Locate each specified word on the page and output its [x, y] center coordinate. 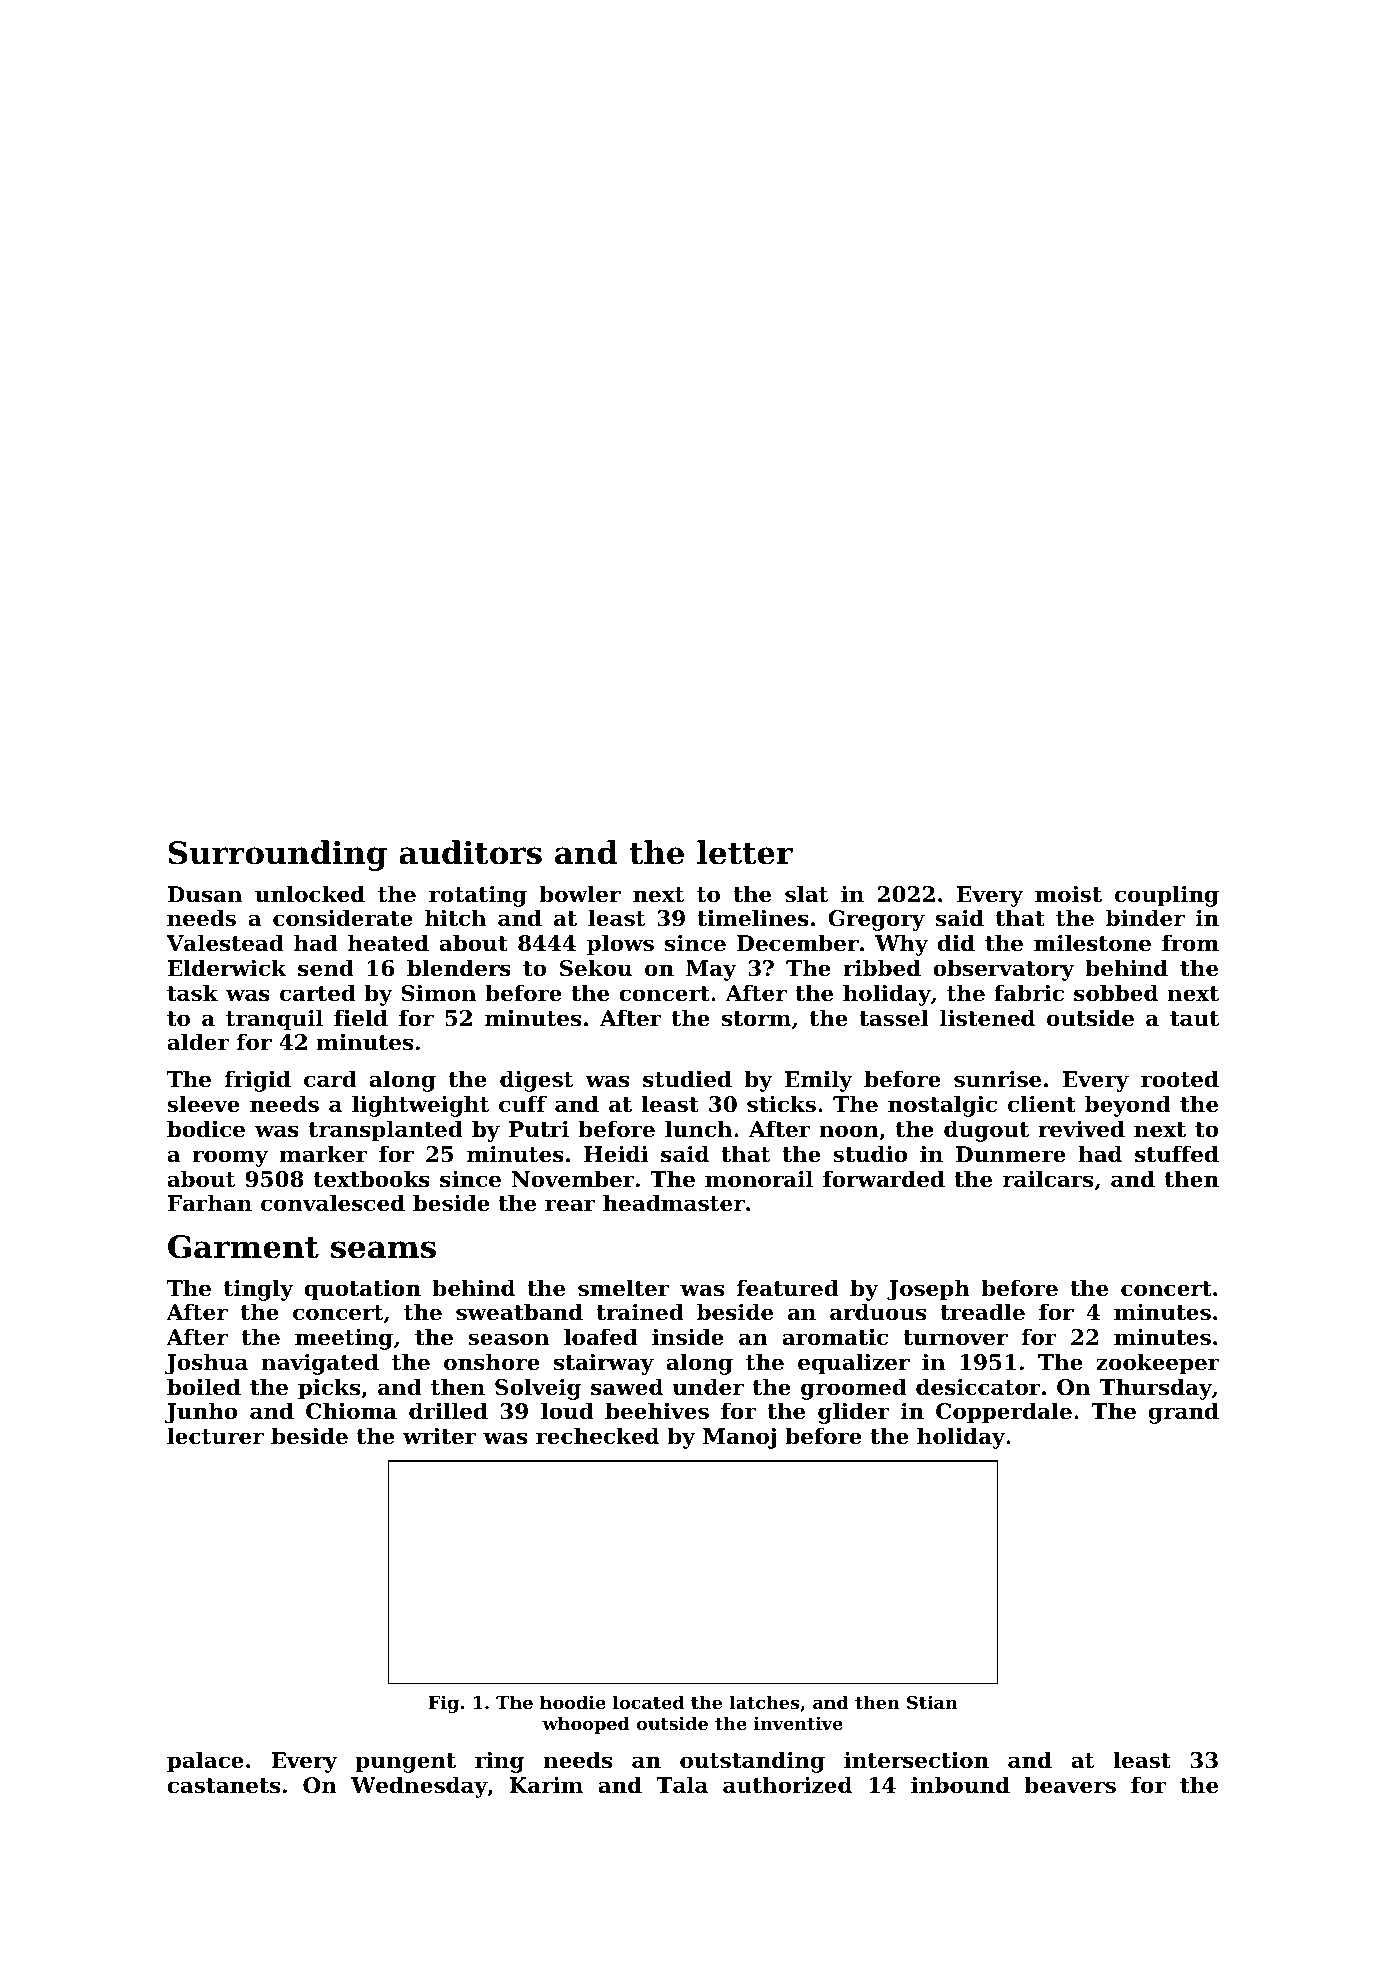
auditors [470, 852]
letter [745, 852]
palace [205, 1762]
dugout [986, 1131]
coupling [1167, 896]
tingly [259, 1290]
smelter [624, 1288]
